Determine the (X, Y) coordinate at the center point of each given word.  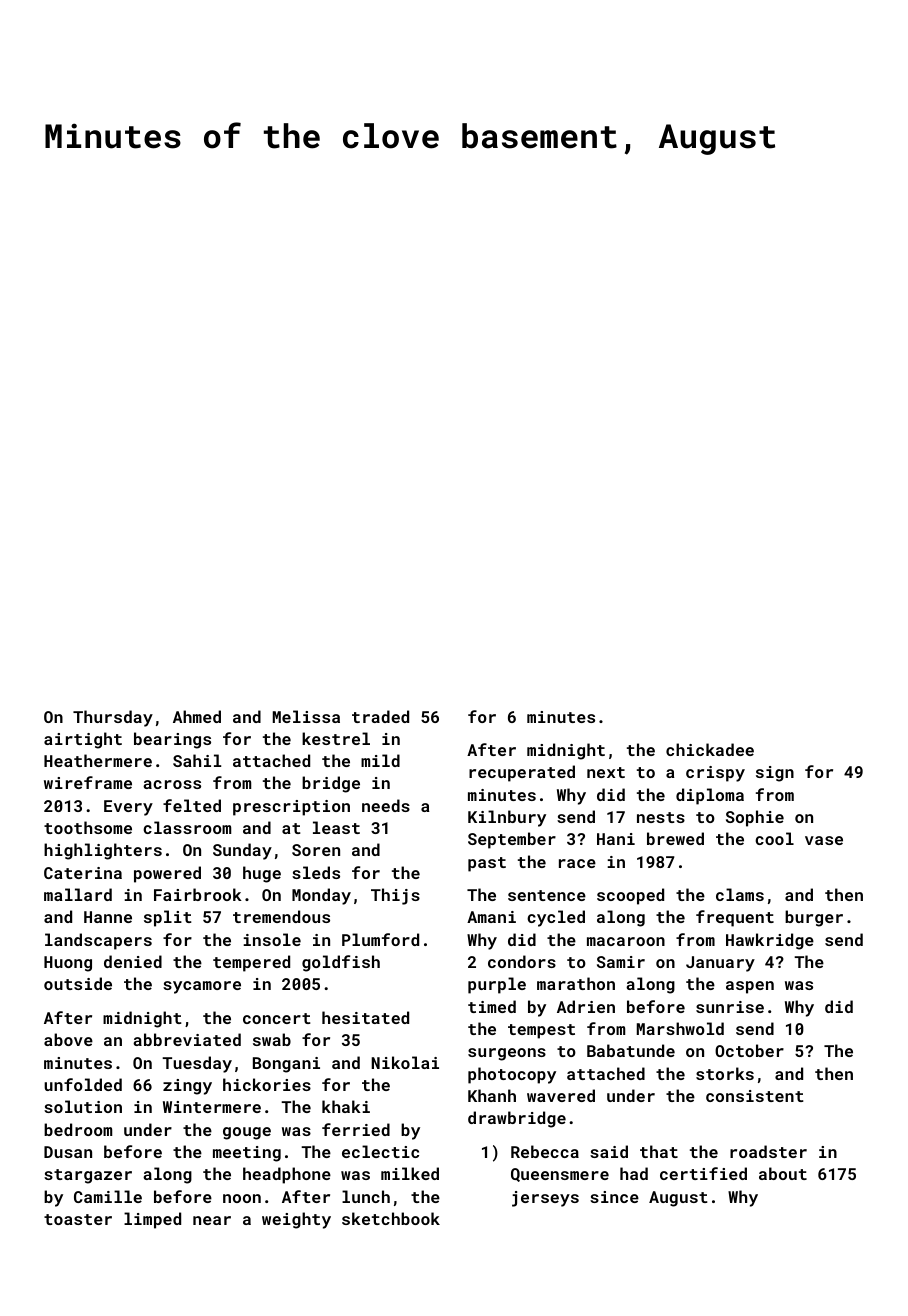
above (68, 1039)
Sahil (197, 760)
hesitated (365, 1017)
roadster (768, 1151)
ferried (356, 1129)
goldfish (341, 963)
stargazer (88, 1176)
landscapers (98, 941)
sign (775, 774)
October (749, 1050)
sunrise (730, 1007)
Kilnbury (507, 818)
